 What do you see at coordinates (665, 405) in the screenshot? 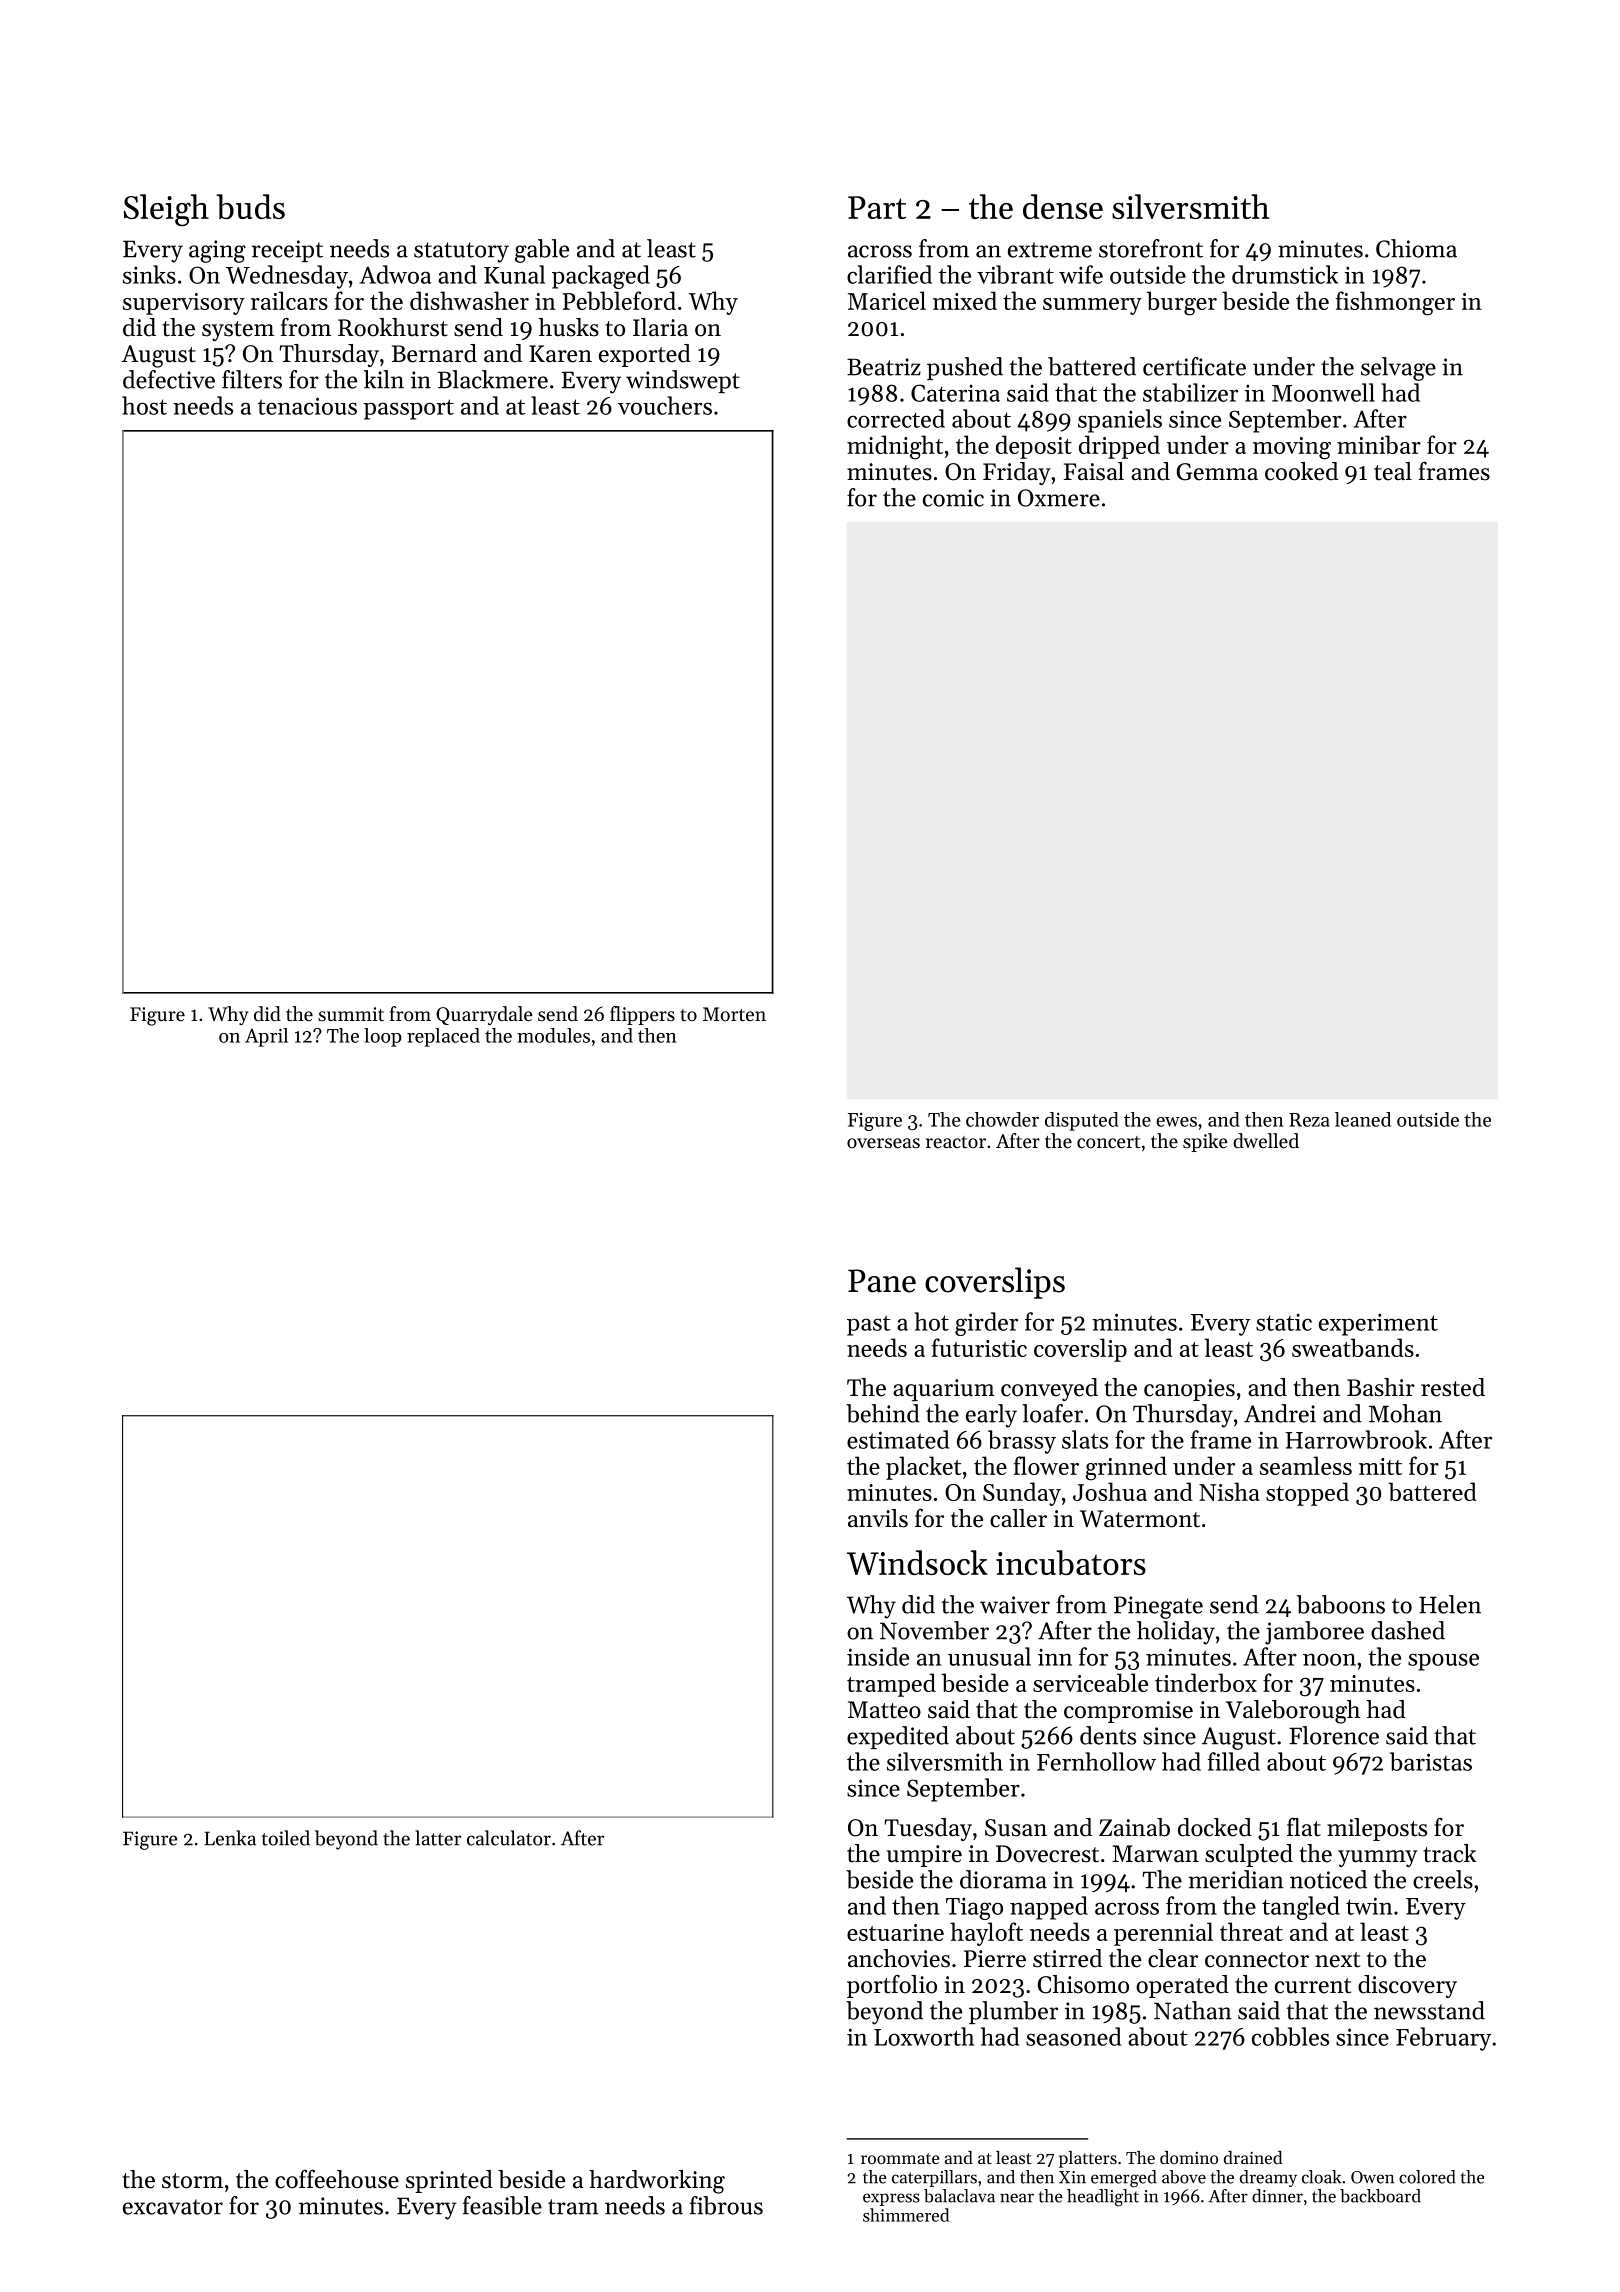
I see `vouchers` at bounding box center [665, 405].
